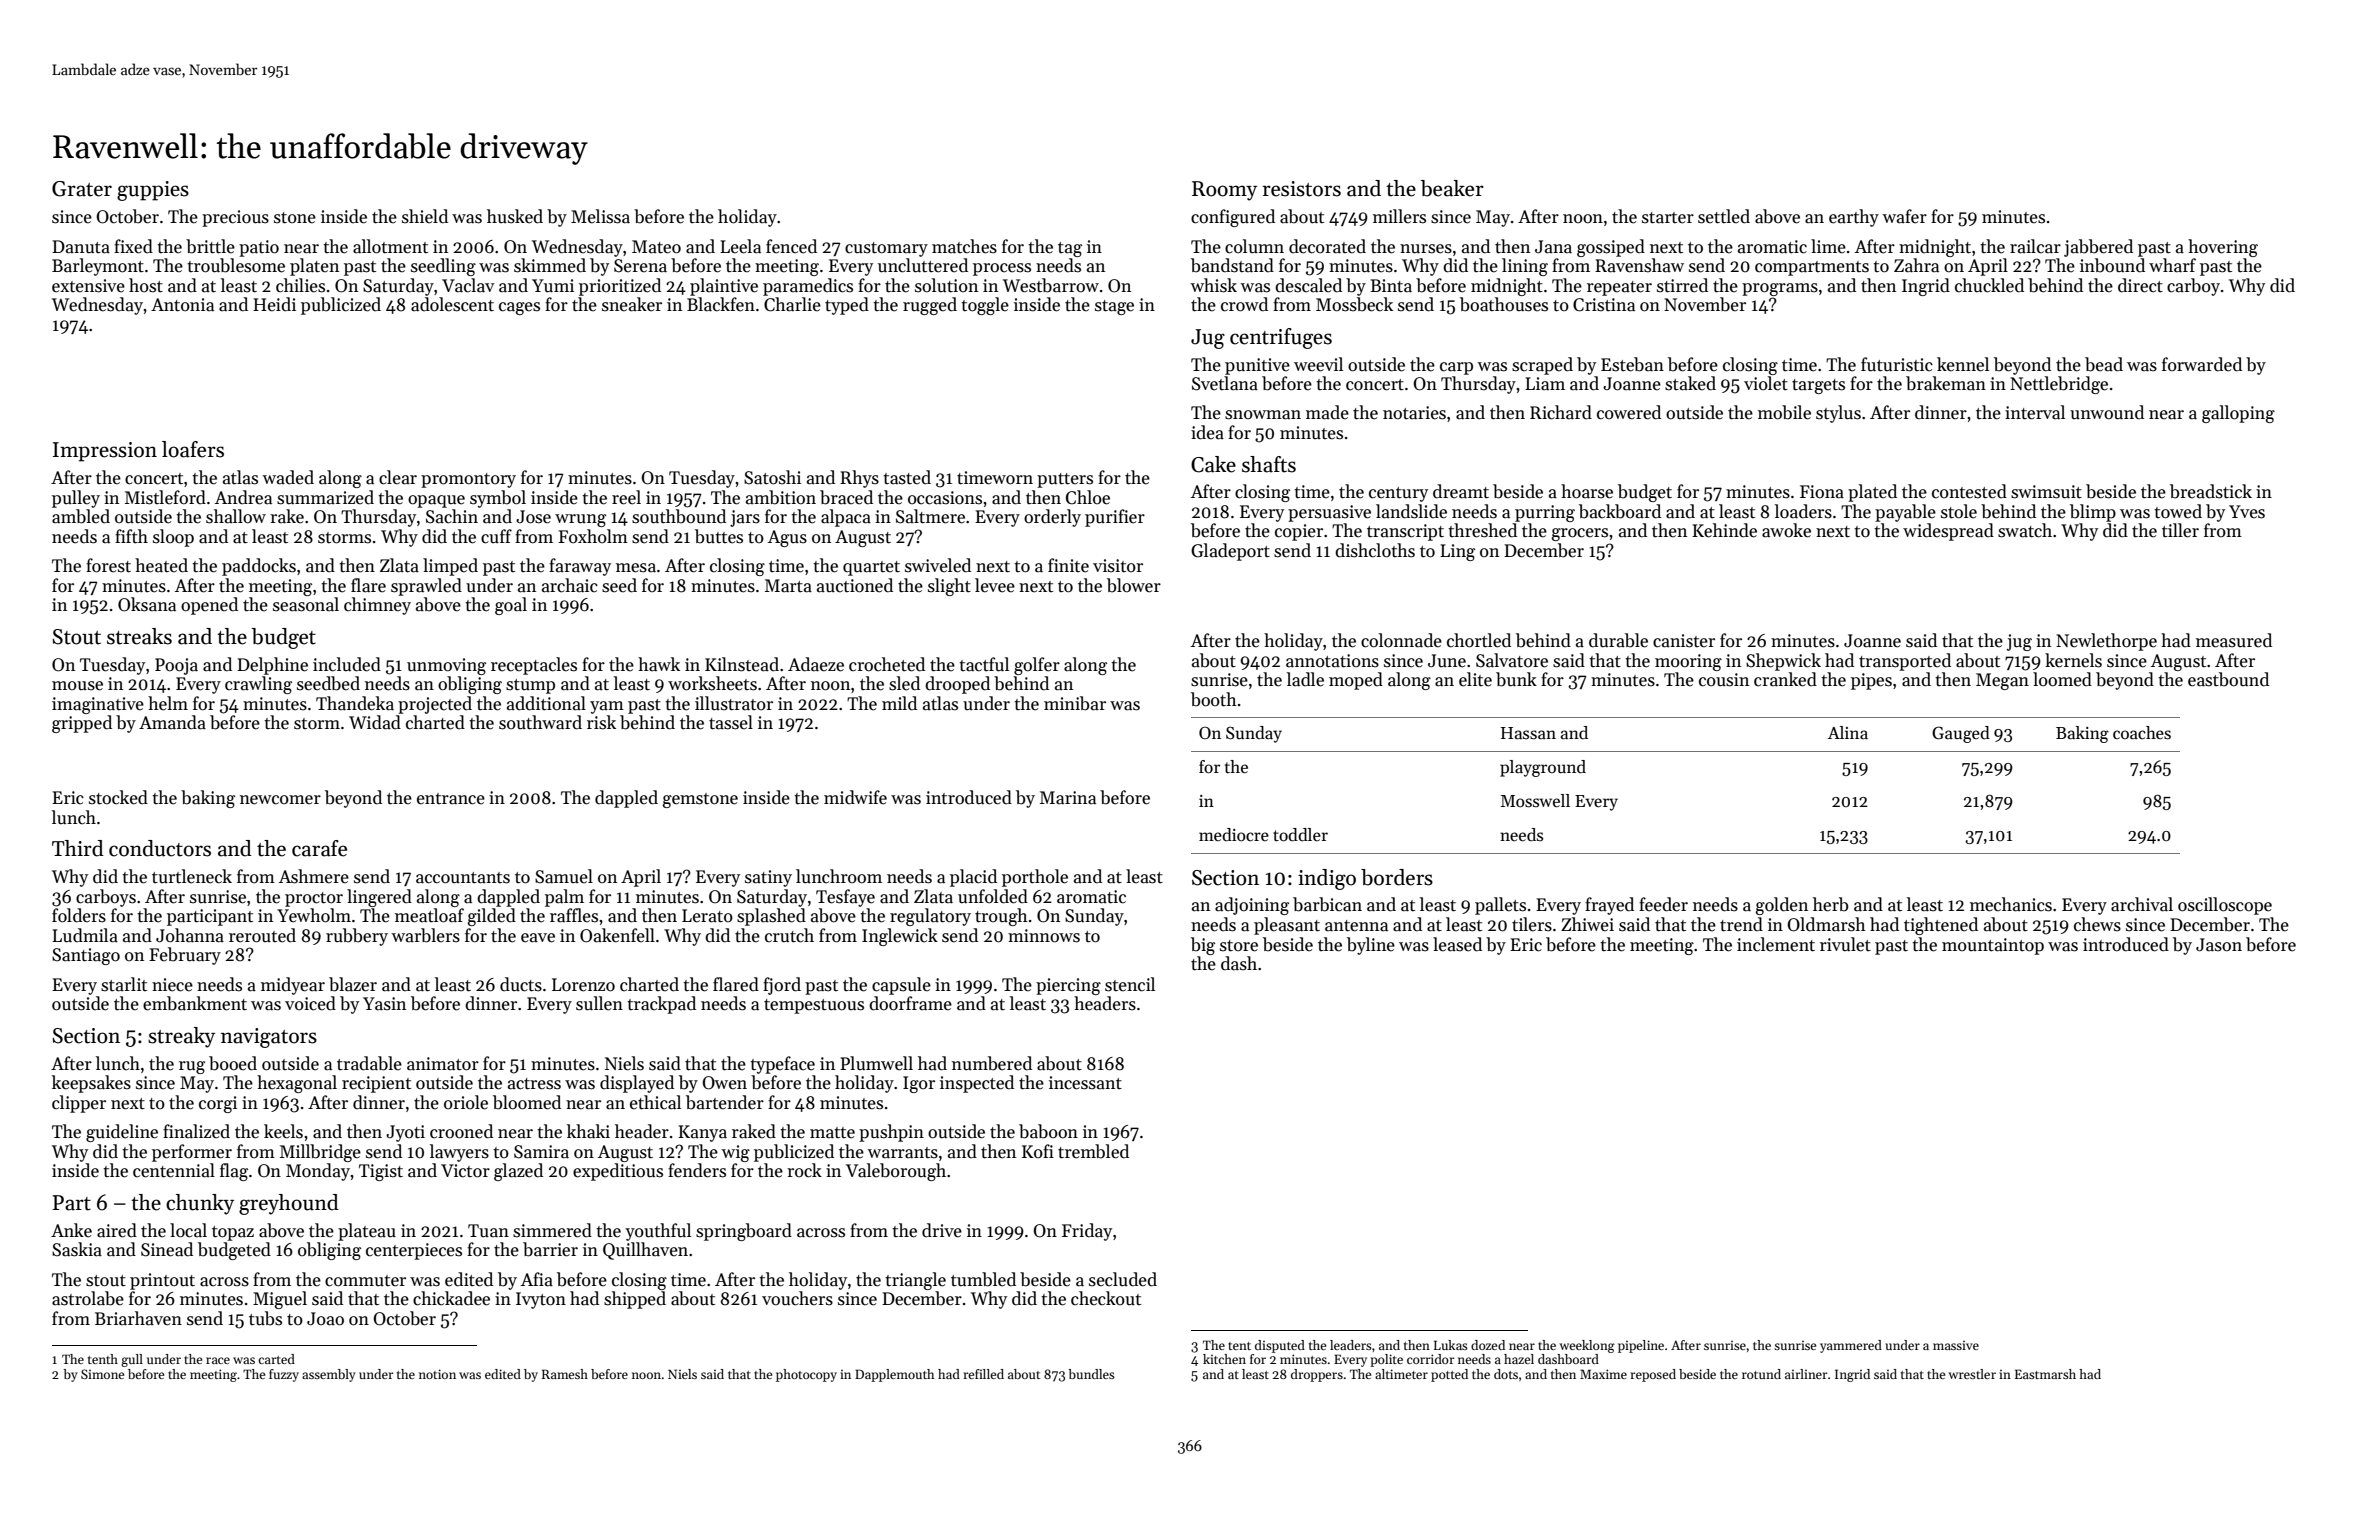  What do you see at coordinates (1904, 216) in the screenshot?
I see `wafer` at bounding box center [1904, 216].
